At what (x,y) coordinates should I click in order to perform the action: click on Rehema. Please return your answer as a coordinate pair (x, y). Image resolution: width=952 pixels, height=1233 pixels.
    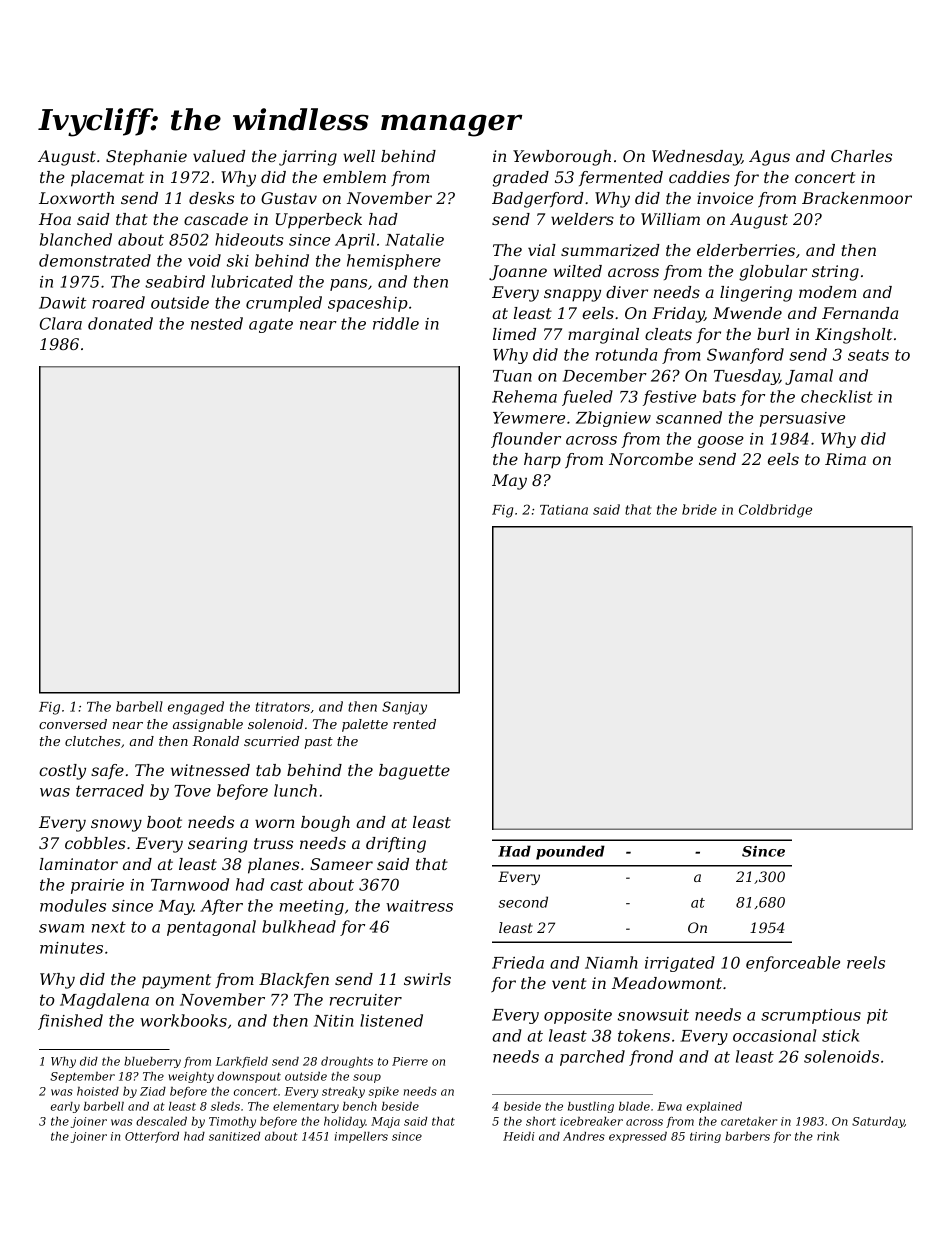
    Looking at the image, I should click on (524, 396).
